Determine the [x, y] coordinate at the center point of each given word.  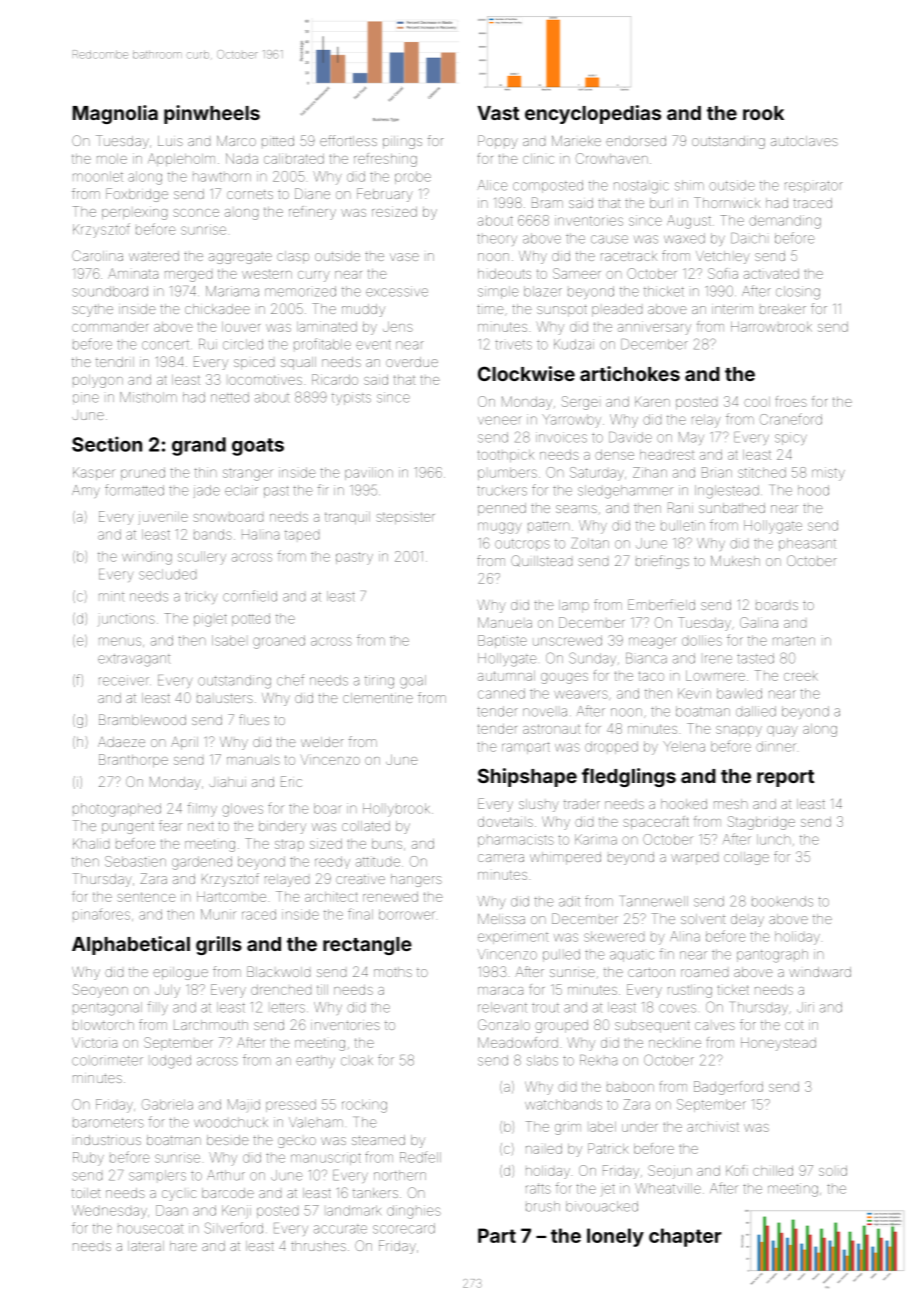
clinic [538, 158]
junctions [126, 620]
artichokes [630, 373]
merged [188, 276]
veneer [500, 420]
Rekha [598, 1060]
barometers [108, 1123]
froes [791, 401]
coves [677, 1008]
